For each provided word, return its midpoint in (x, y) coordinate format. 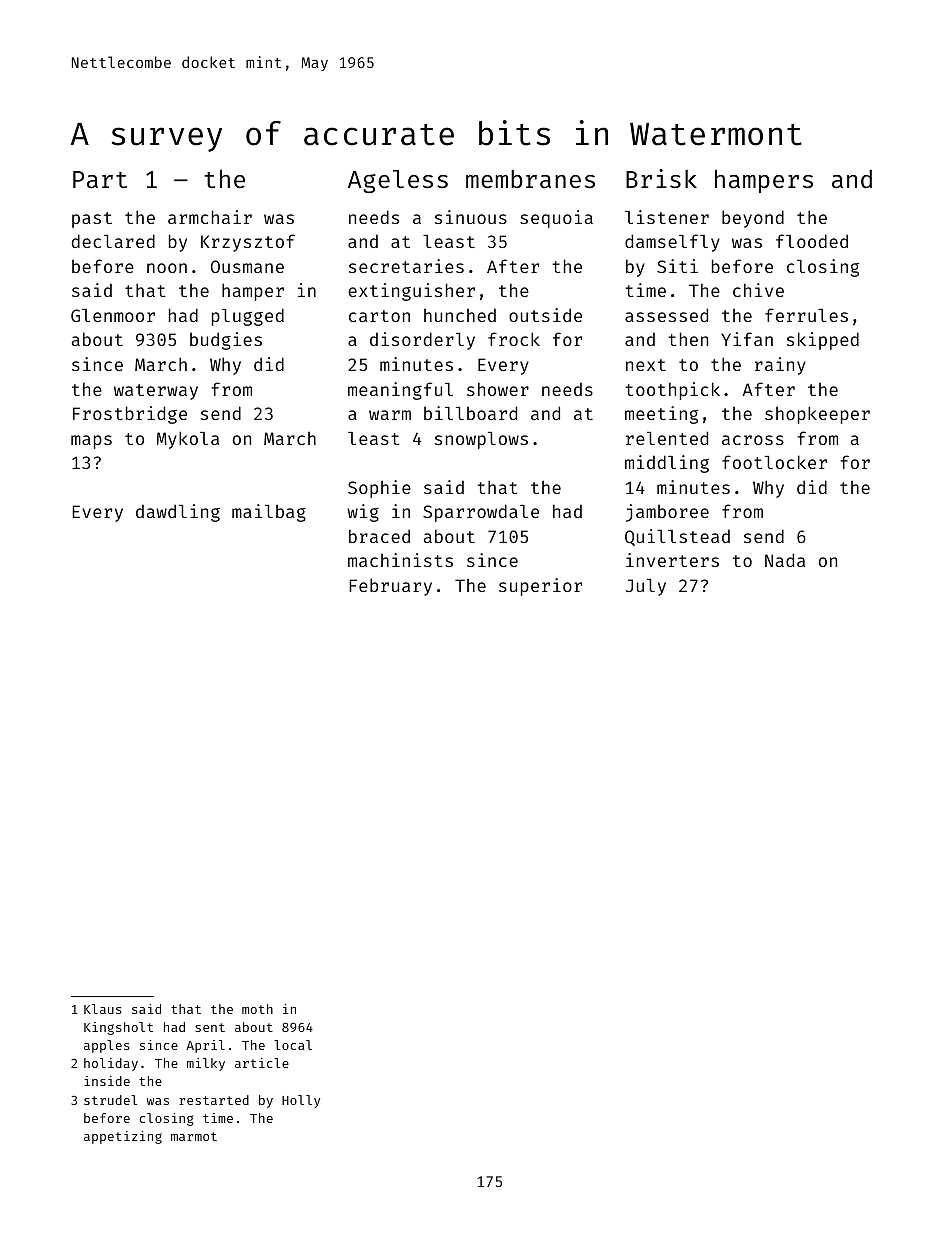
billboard (470, 413)
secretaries (406, 266)
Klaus (103, 1009)
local (293, 1045)
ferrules (806, 315)
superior (540, 587)
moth (257, 1009)
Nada (785, 560)
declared (113, 241)
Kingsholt (118, 1028)
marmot (194, 1136)
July (646, 587)
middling (667, 464)
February (390, 587)
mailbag (269, 513)
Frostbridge (130, 415)
